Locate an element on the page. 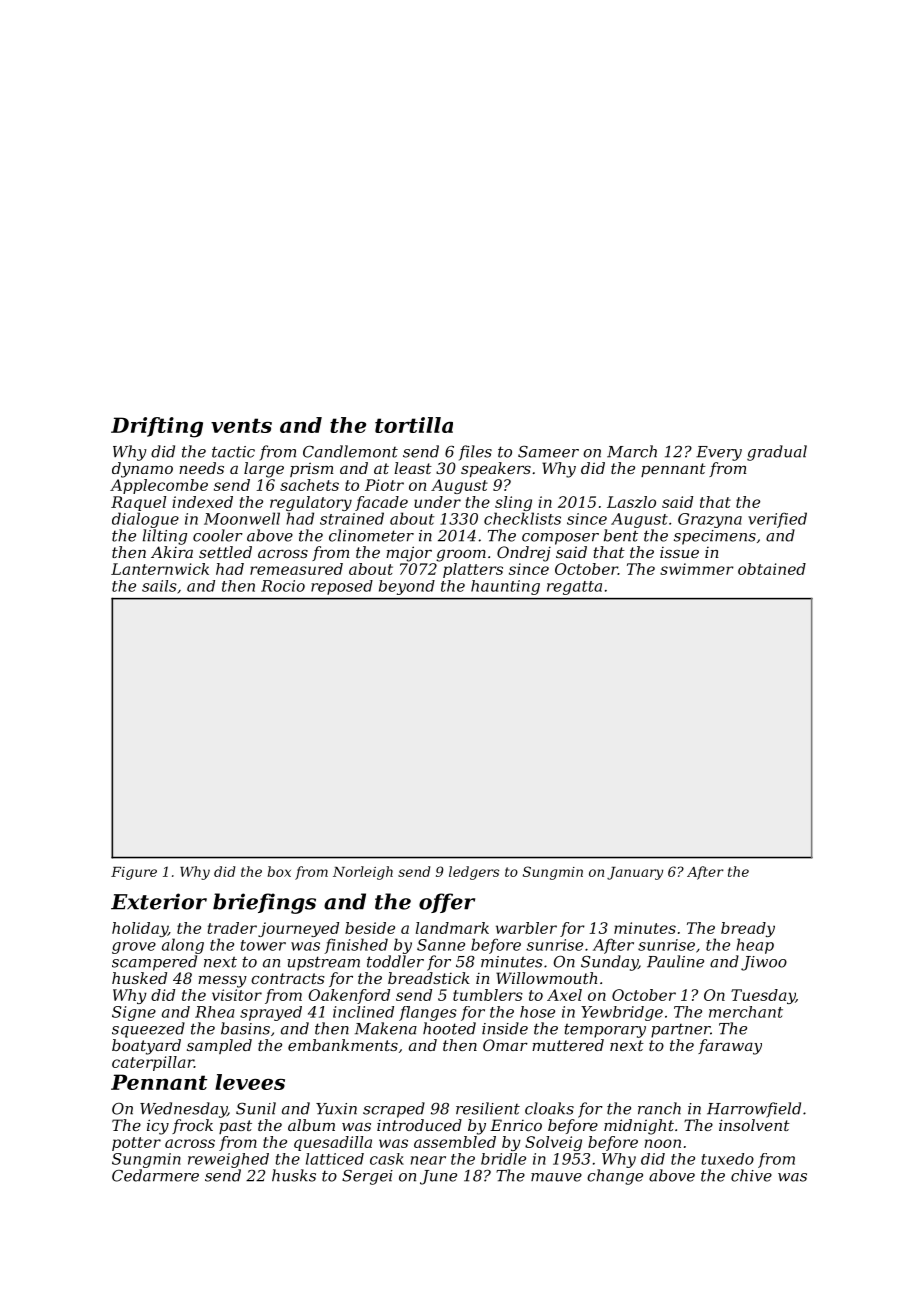 This page has width=924, height=1308. Piotr is located at coordinates (384, 485).
